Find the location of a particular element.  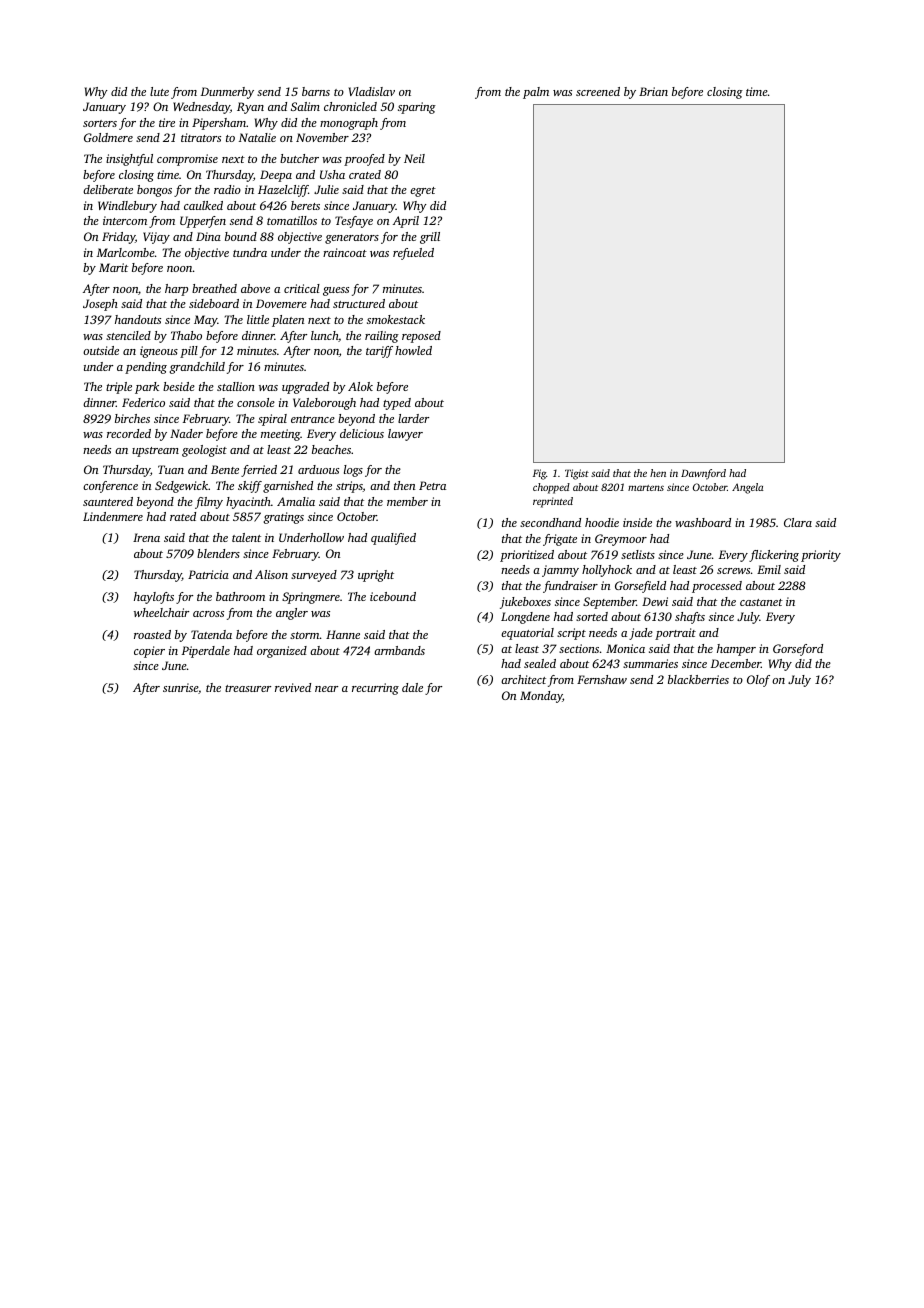

screened is located at coordinates (598, 91).
